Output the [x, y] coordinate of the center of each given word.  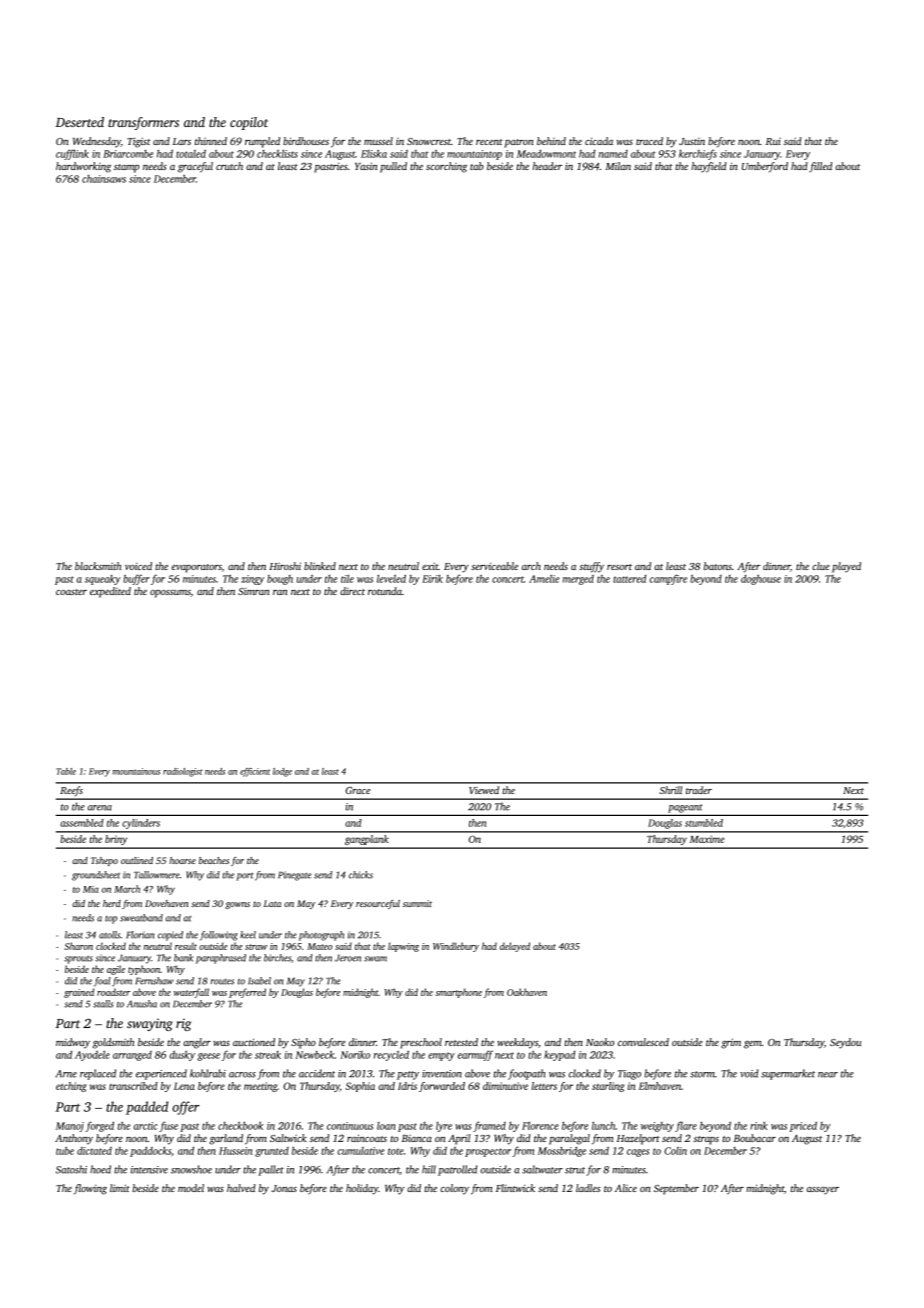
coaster [71, 592]
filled [820, 167]
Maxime [707, 839]
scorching [446, 167]
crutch [229, 166]
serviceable [494, 566]
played [846, 567]
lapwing [403, 947]
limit [120, 1188]
